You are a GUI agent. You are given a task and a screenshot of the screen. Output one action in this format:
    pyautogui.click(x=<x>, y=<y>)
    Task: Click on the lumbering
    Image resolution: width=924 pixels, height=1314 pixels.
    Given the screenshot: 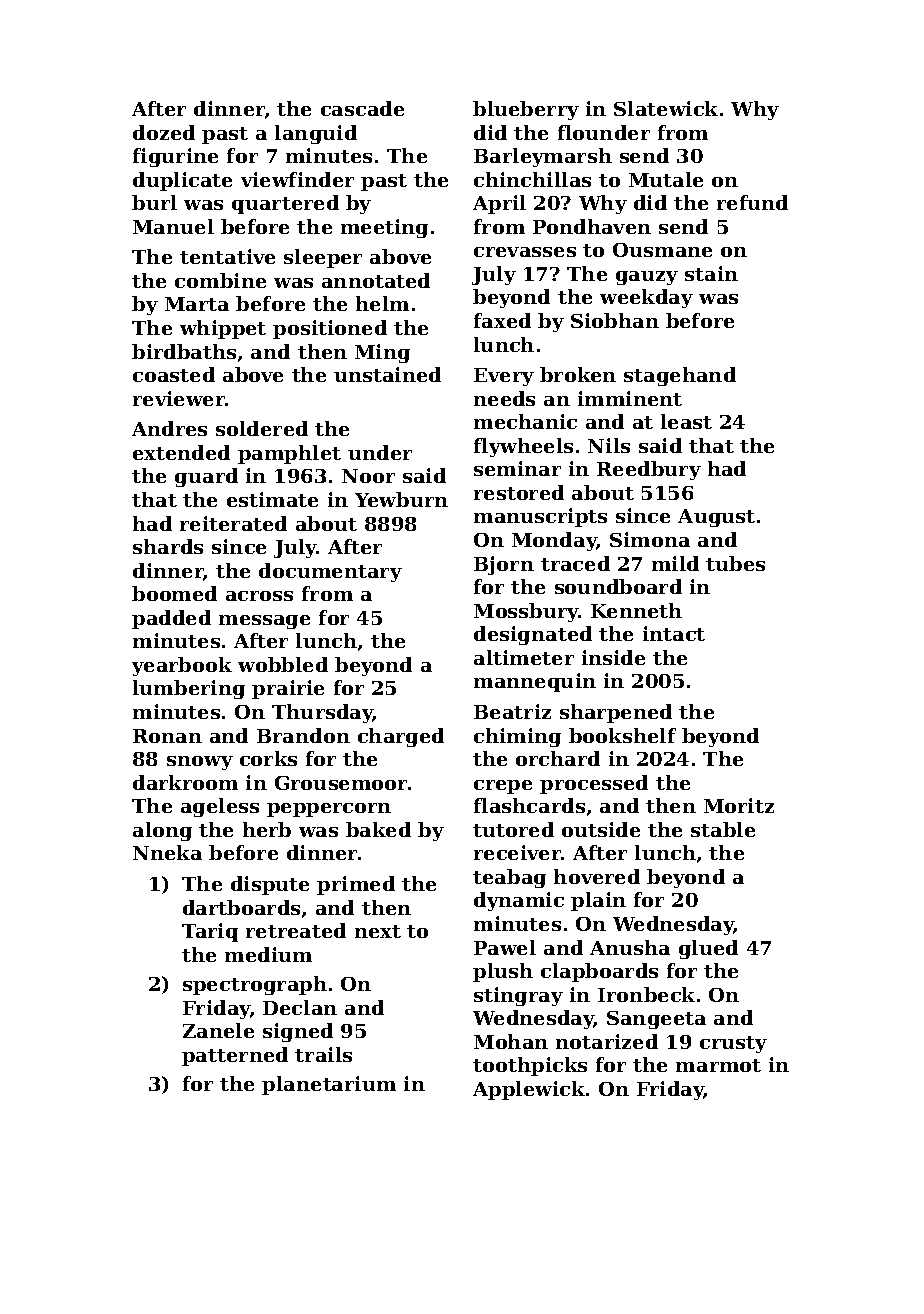 What is the action you would take?
    pyautogui.click(x=189, y=689)
